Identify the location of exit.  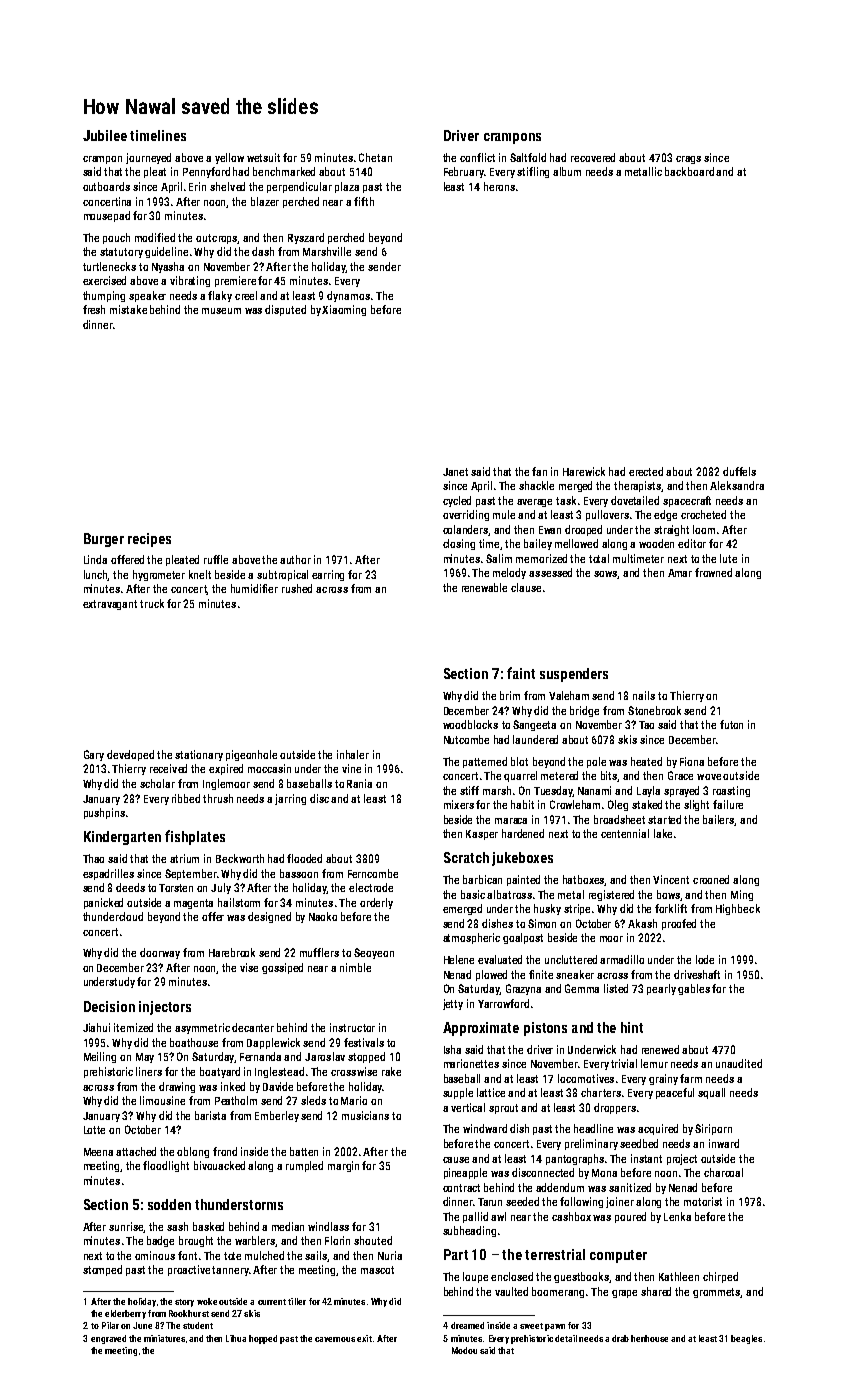
(364, 1338).
